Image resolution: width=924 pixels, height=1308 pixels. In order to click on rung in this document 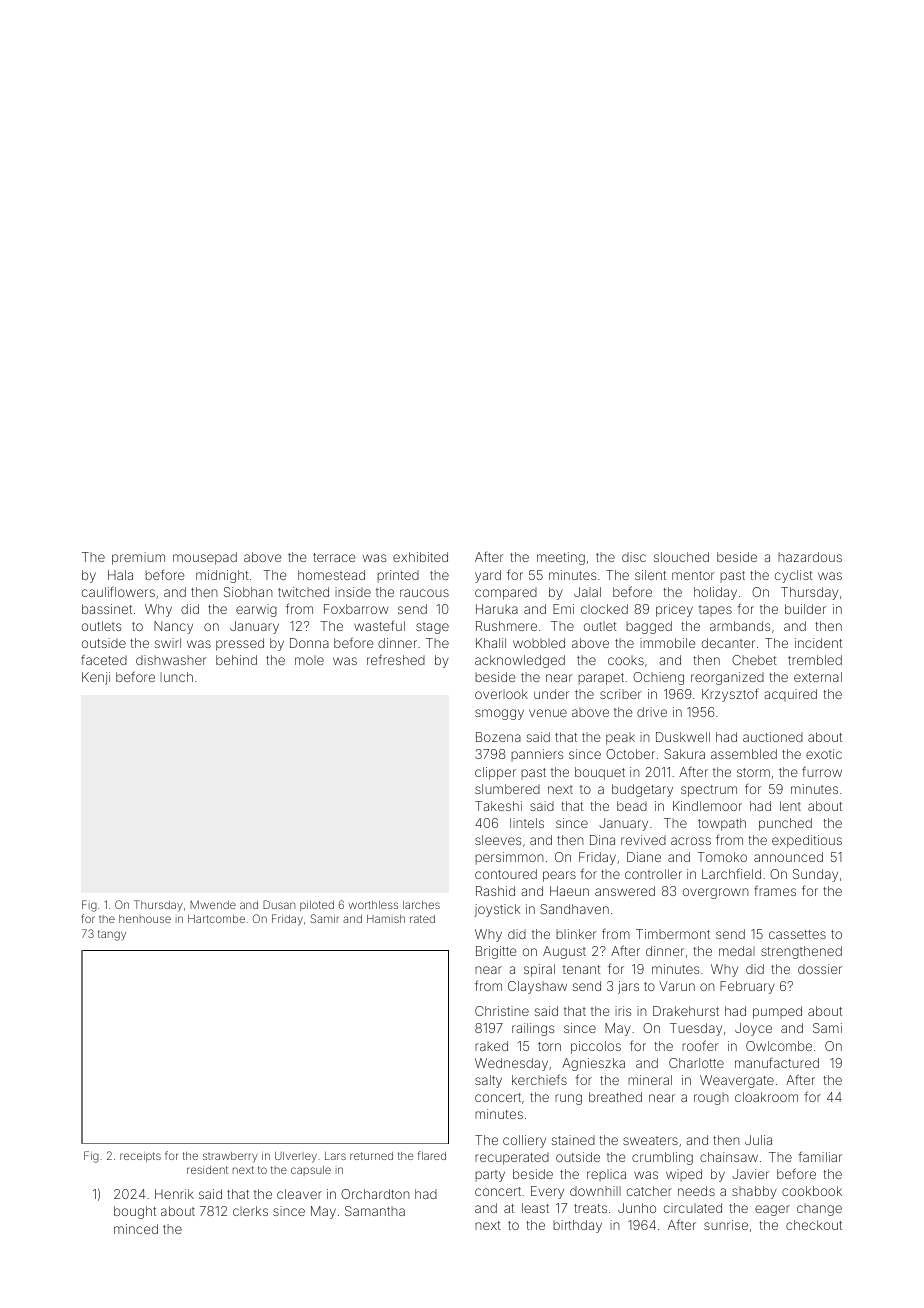, I will do `click(568, 1099)`.
